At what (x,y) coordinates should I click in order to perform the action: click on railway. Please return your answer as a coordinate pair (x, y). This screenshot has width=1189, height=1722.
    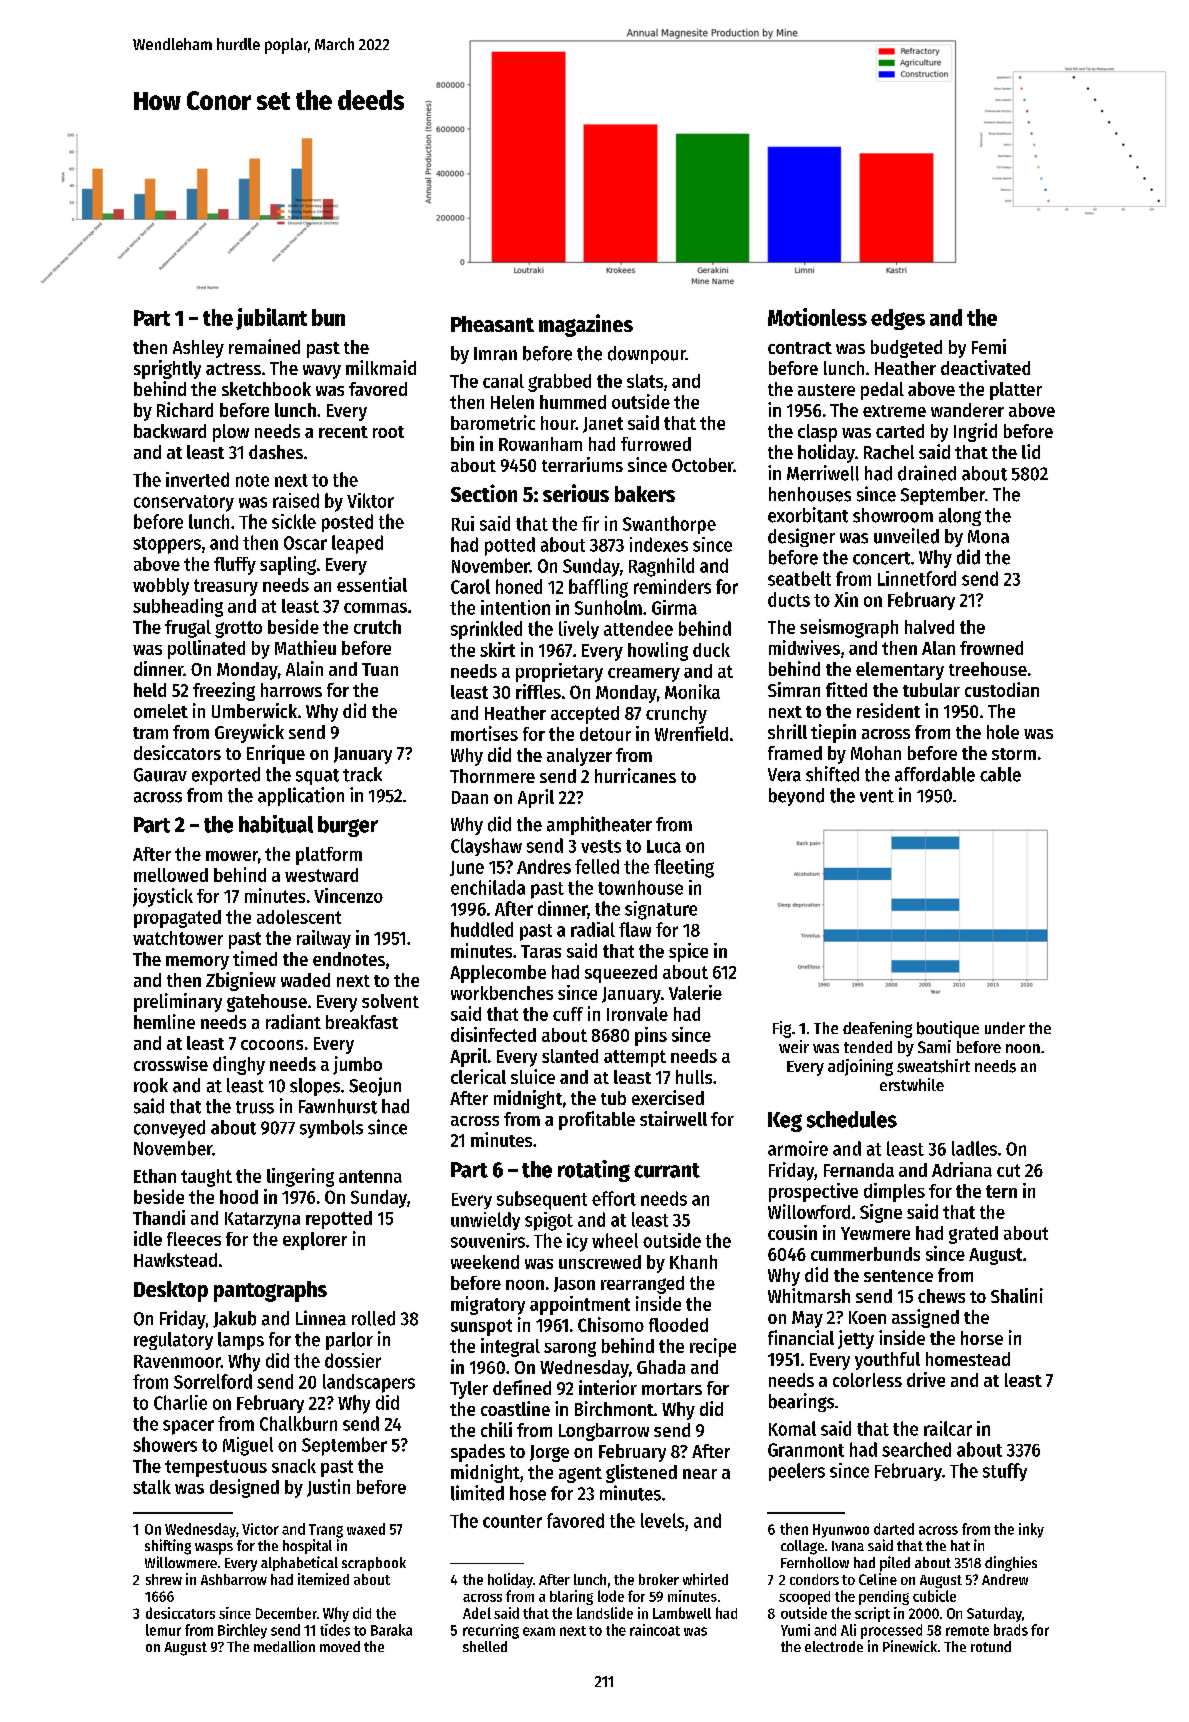
    Looking at the image, I should click on (324, 939).
